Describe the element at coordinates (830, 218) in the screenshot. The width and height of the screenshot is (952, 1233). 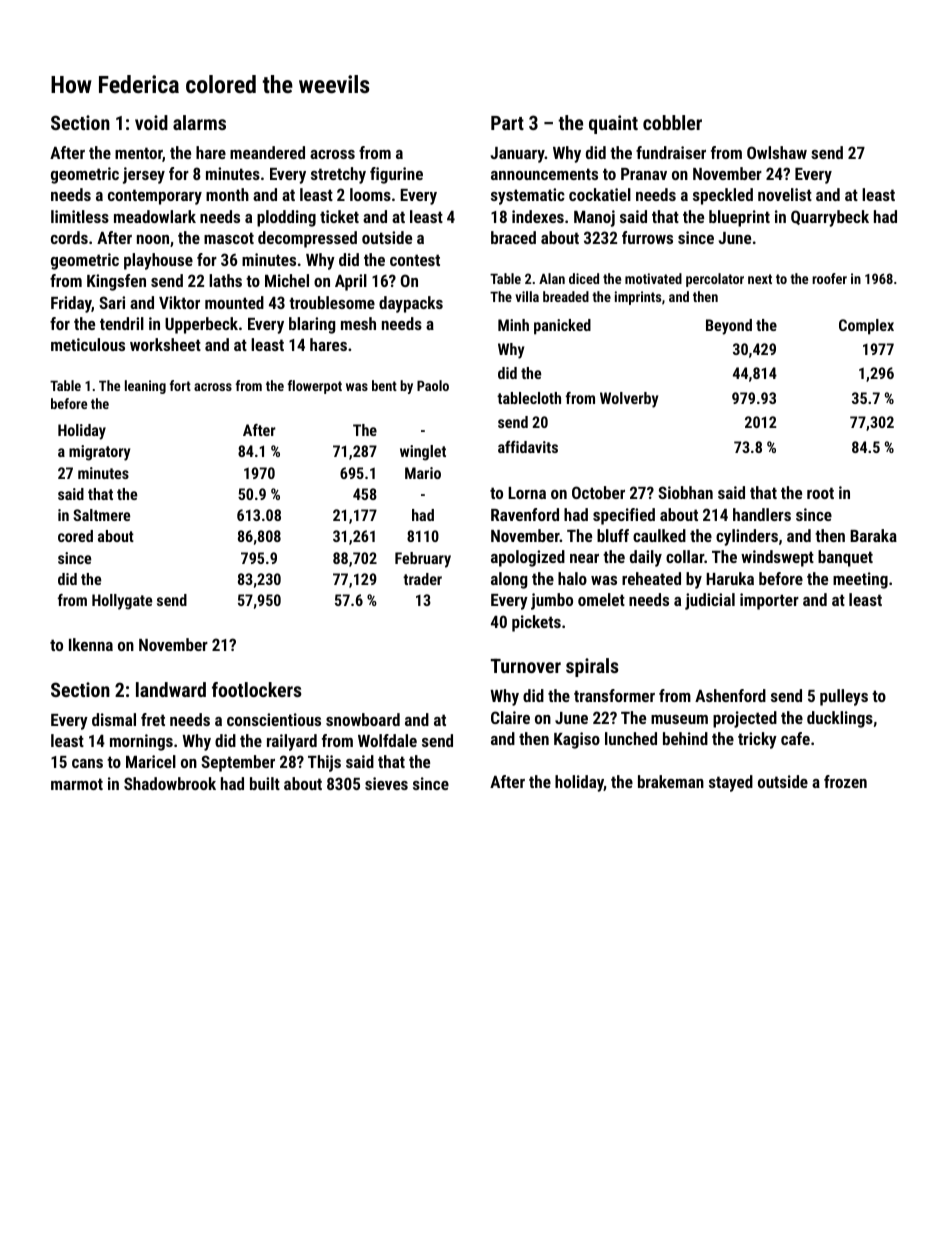
I see `Quarrybeck` at that location.
